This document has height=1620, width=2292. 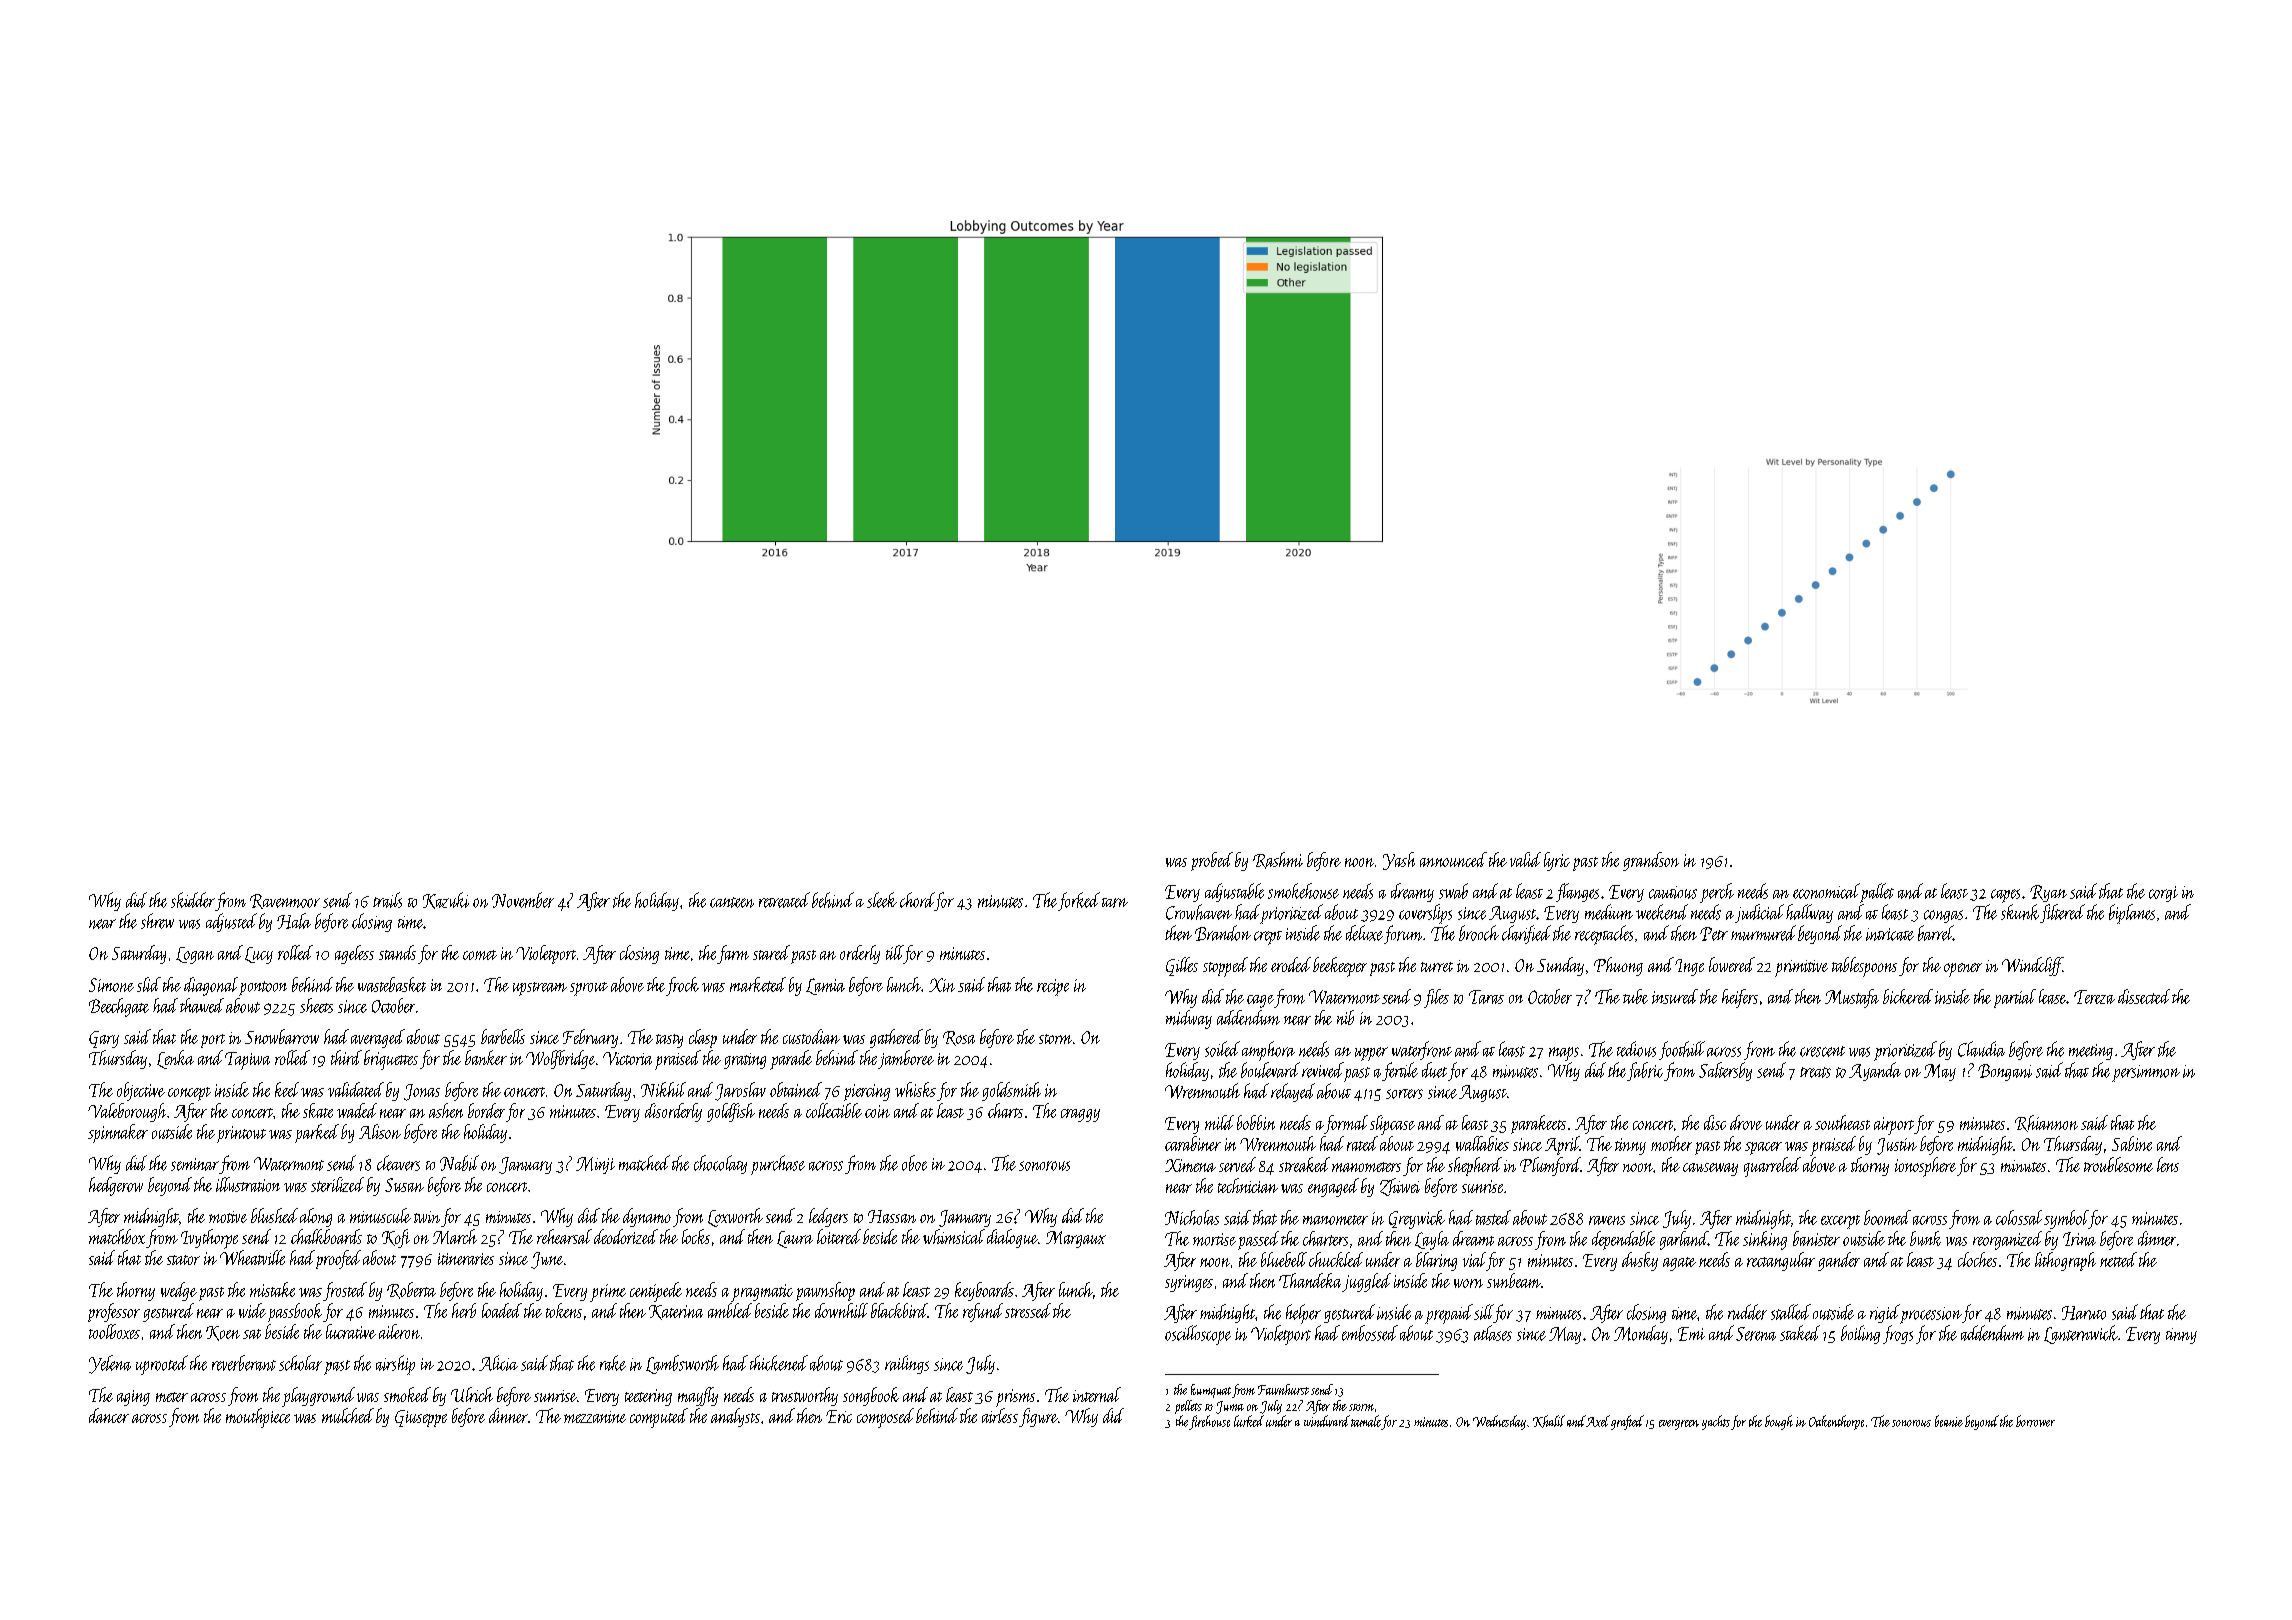 What do you see at coordinates (825, 1291) in the document?
I see `pawnshop` at bounding box center [825, 1291].
